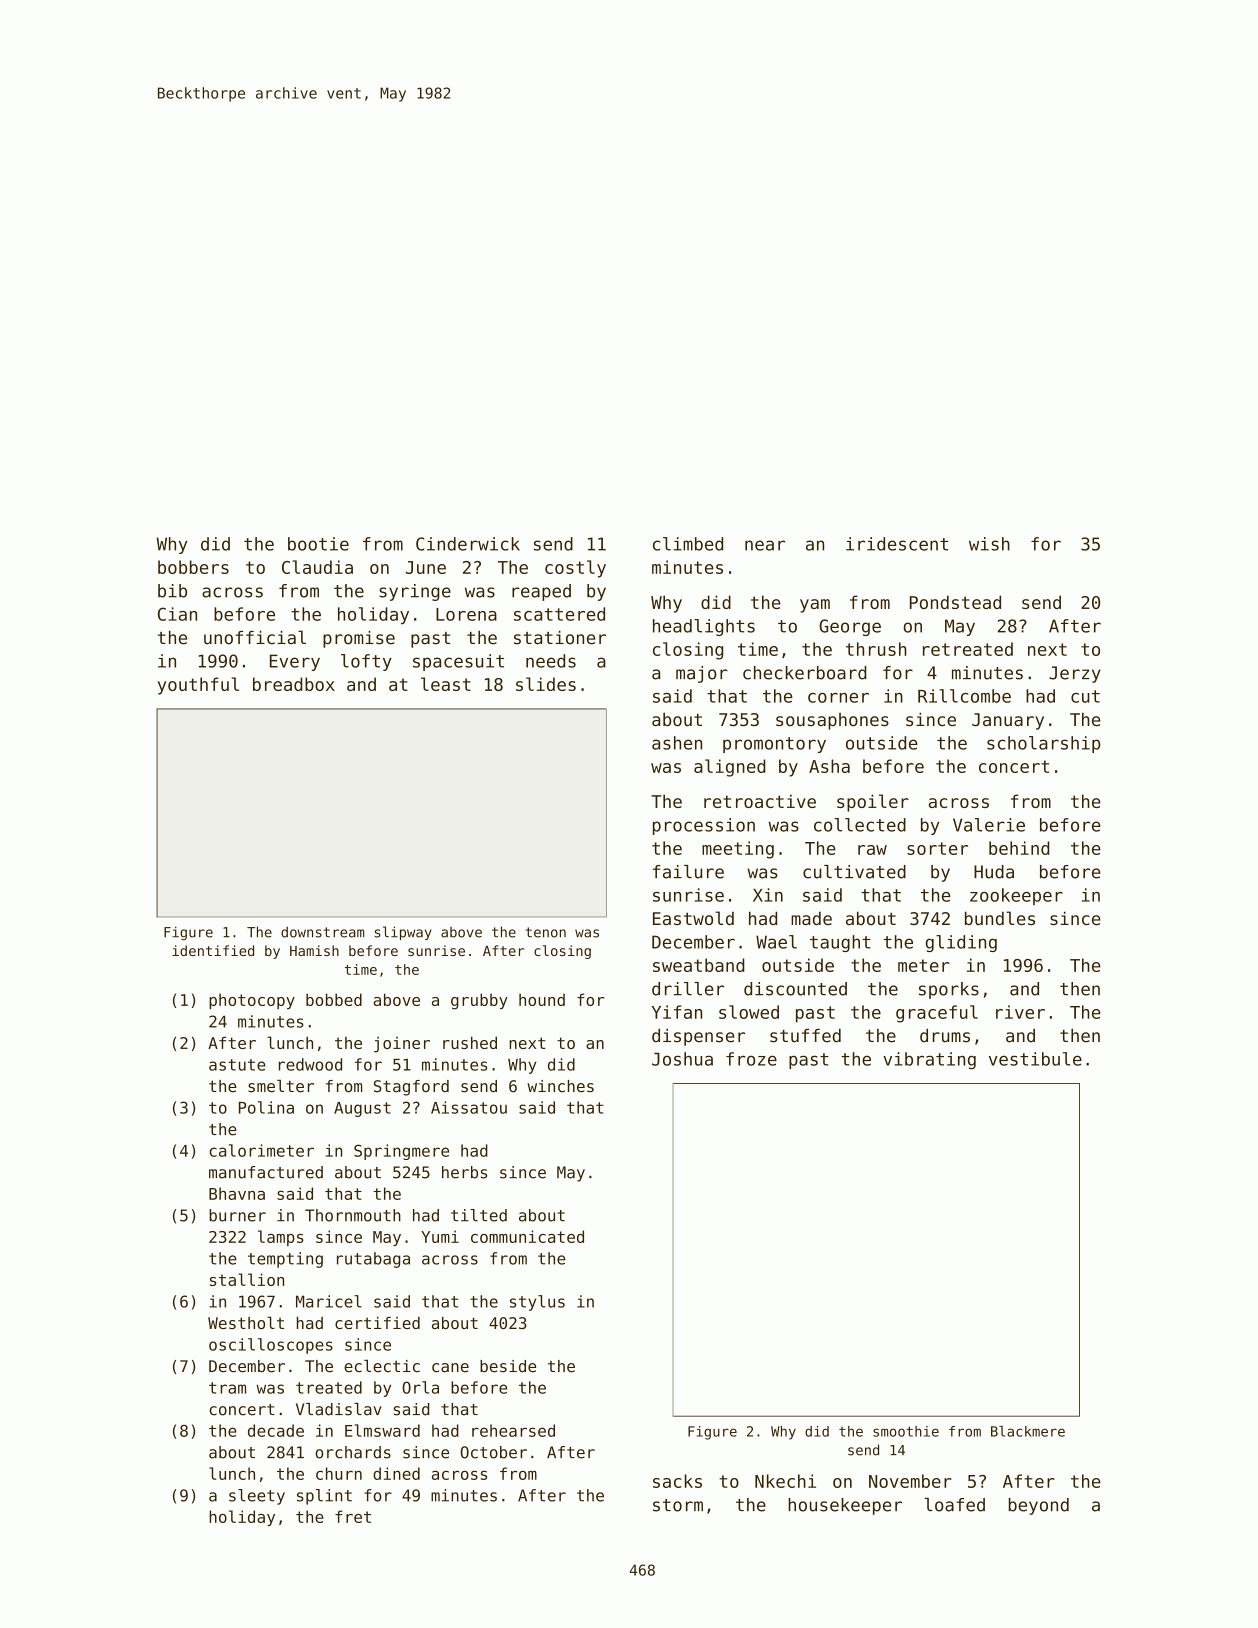 This document has height=1628, width=1258. Describe the element at coordinates (546, 932) in the document. I see `tenon` at that location.
